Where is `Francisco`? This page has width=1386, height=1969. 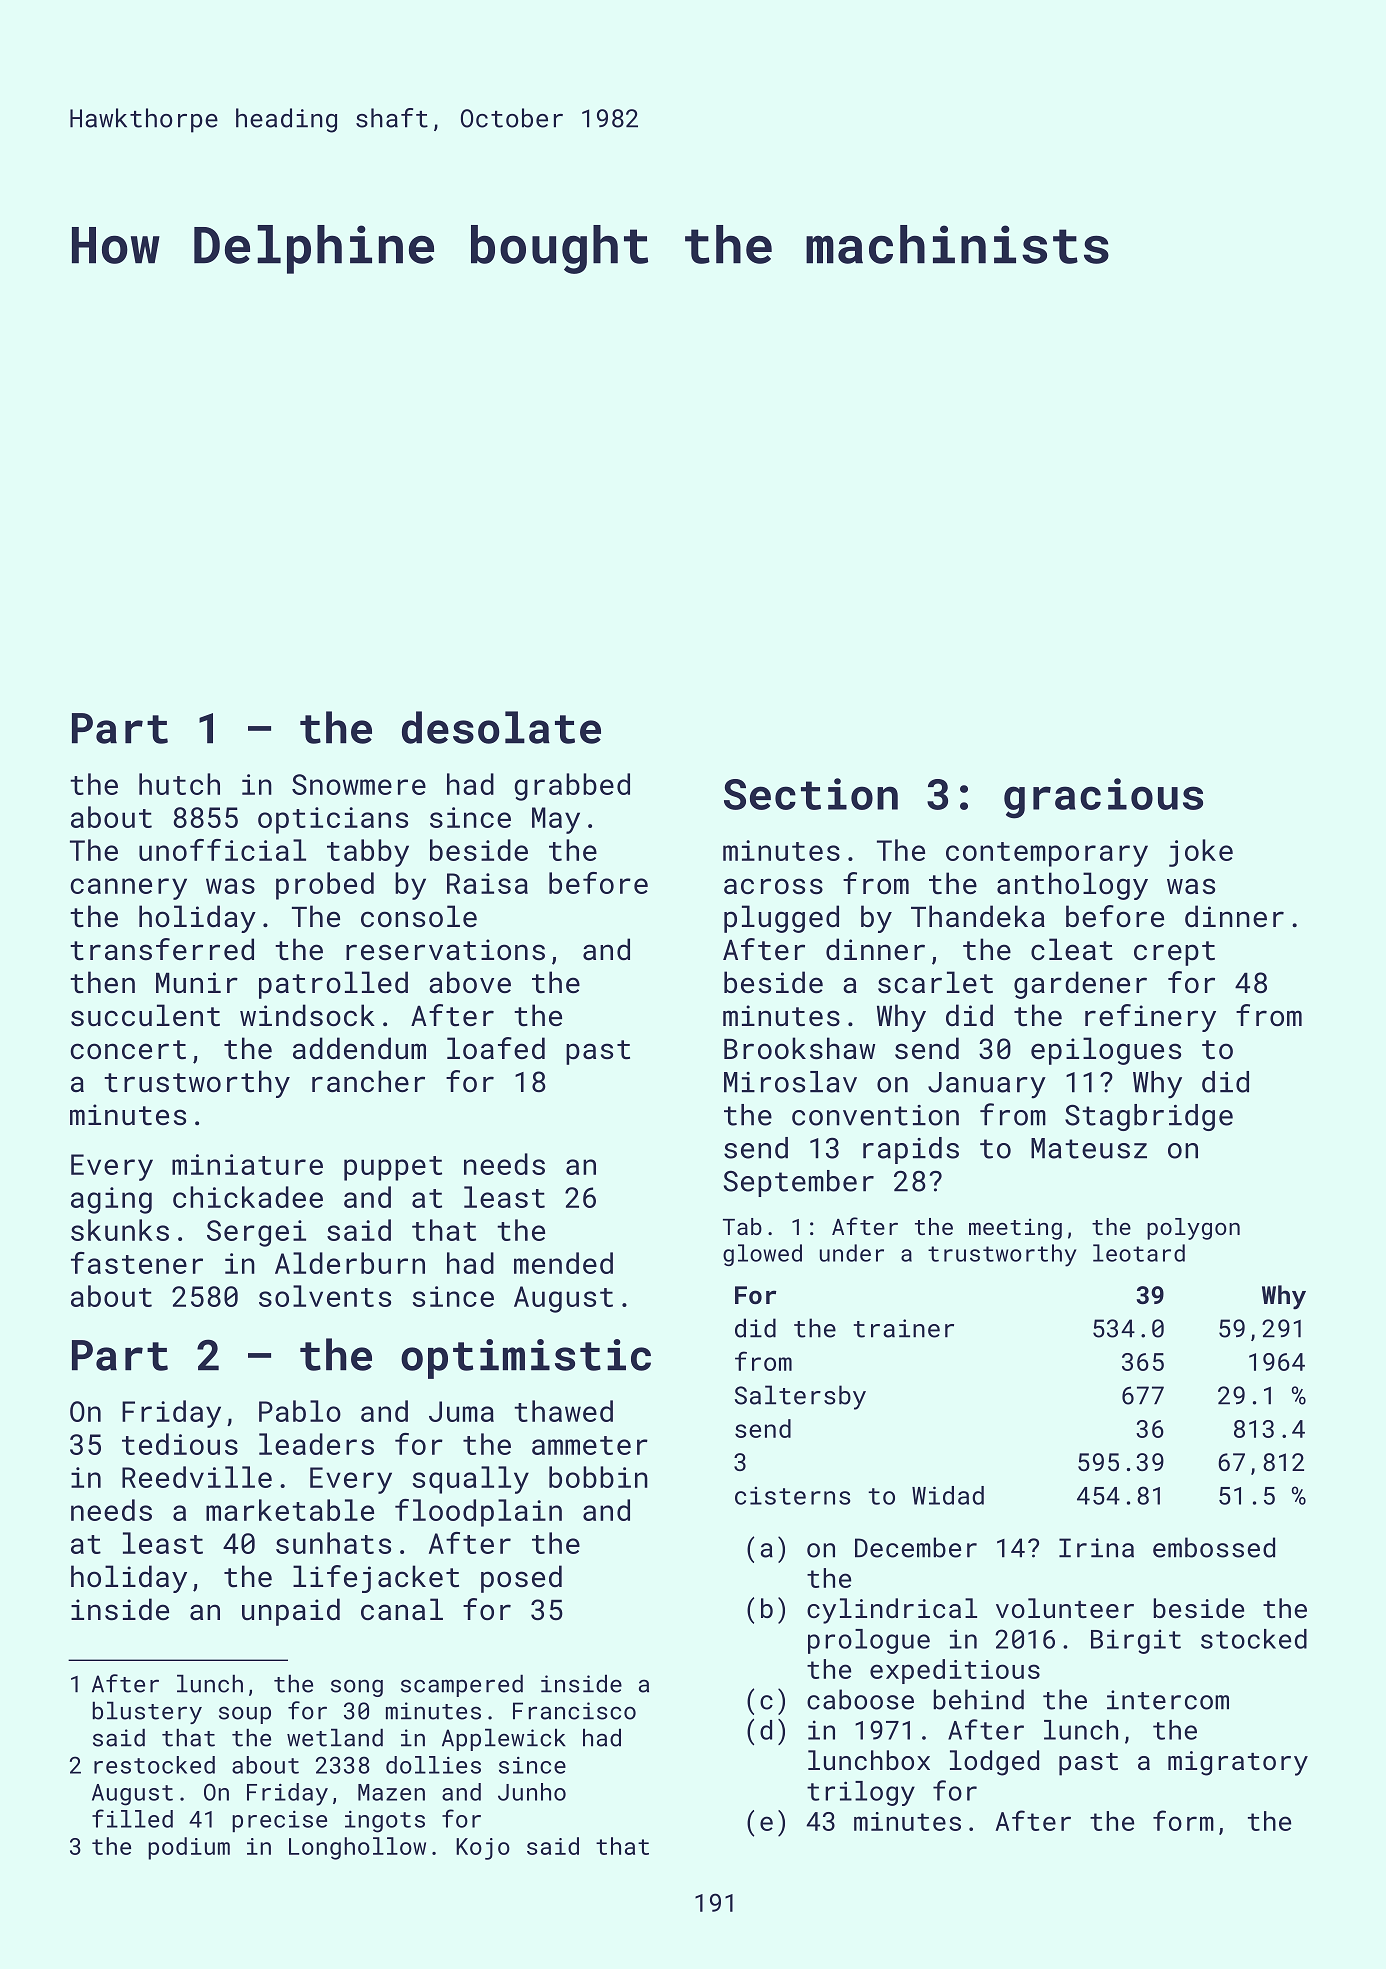 Francisco is located at coordinates (574, 1711).
